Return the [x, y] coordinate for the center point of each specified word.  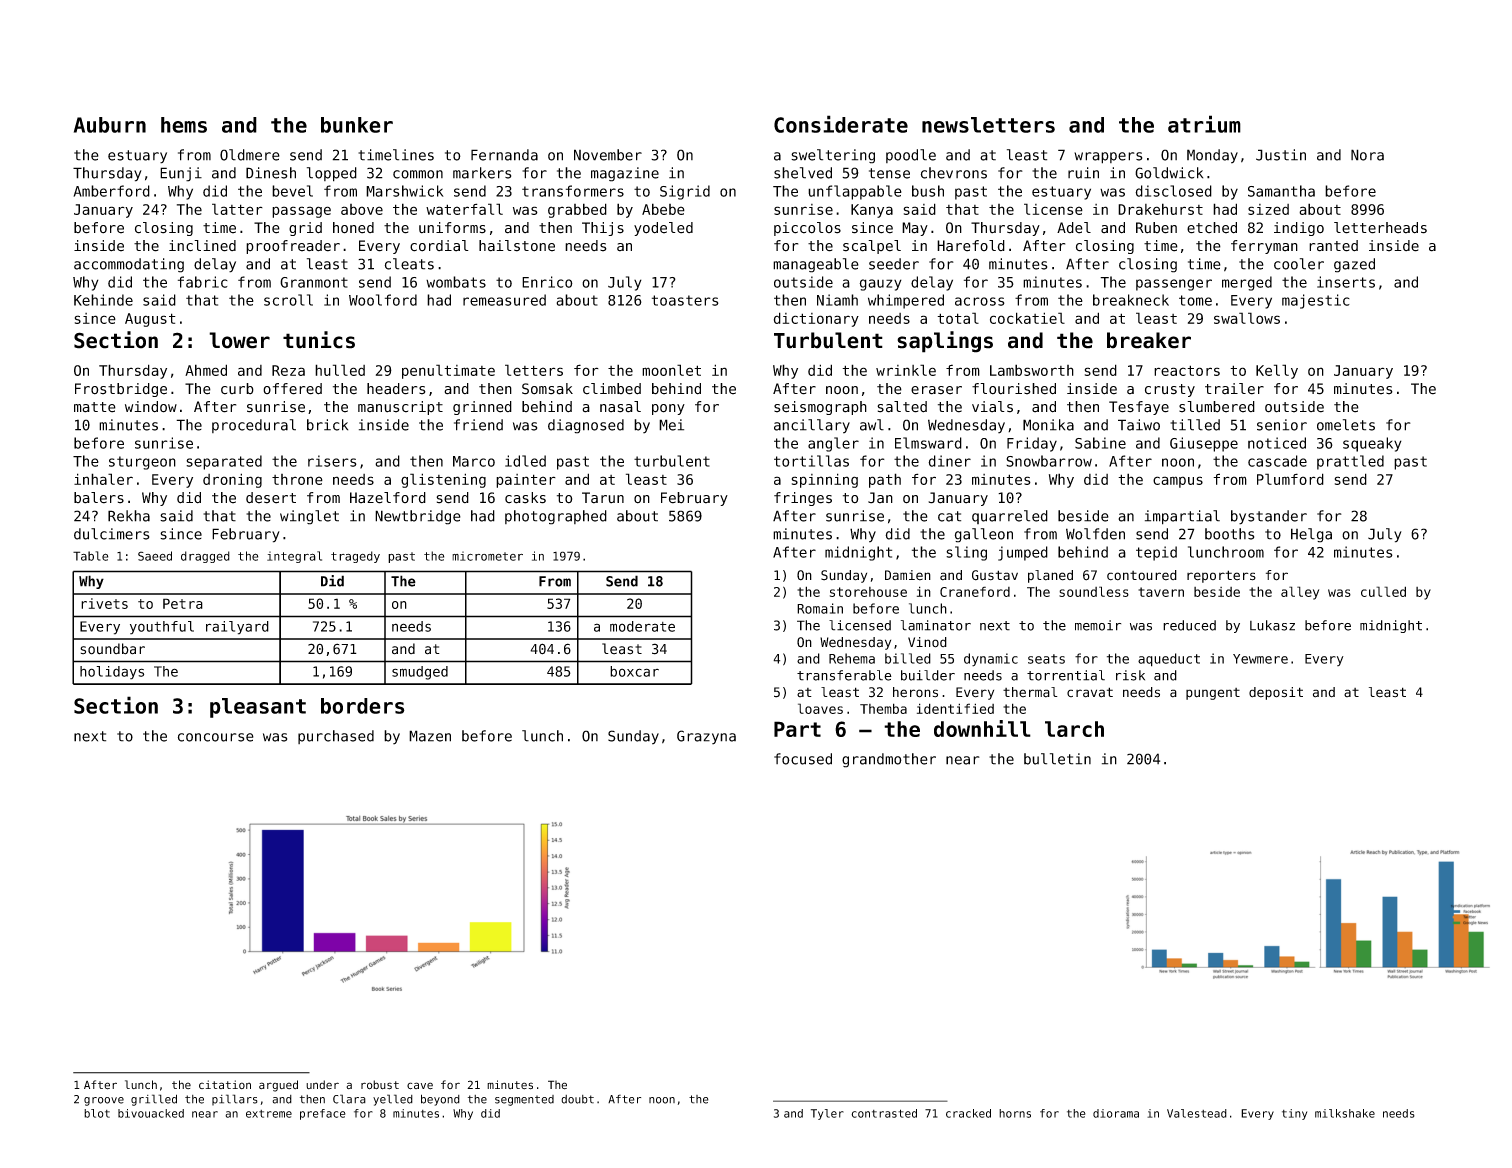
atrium [1204, 124]
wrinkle [906, 370]
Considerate [841, 124]
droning [232, 480]
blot [97, 1113]
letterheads [1380, 228]
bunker [357, 125]
